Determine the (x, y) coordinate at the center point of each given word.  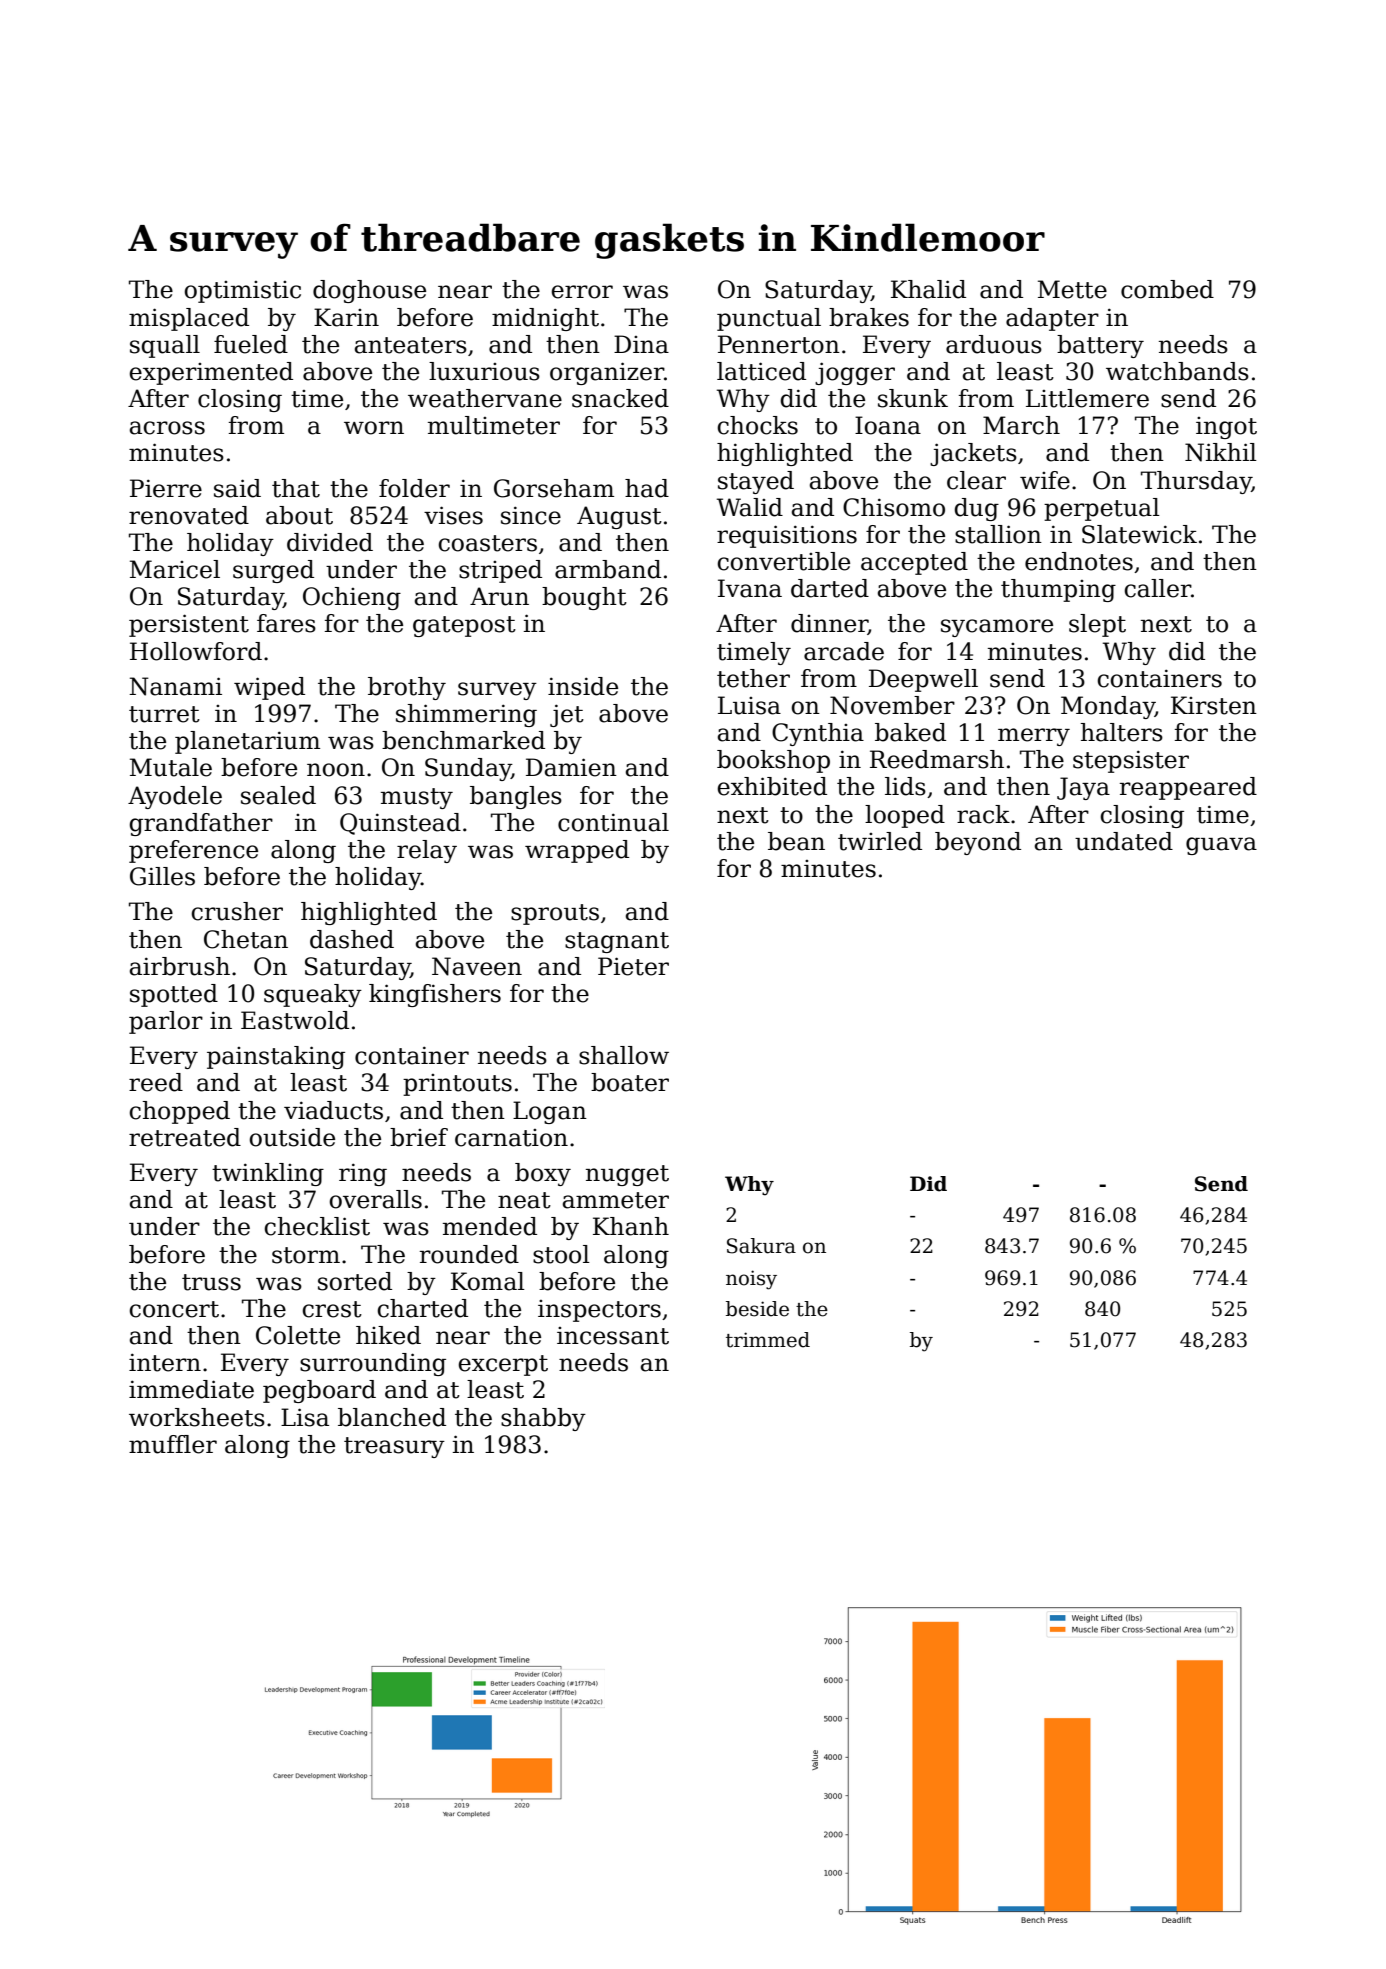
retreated (185, 1137)
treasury (394, 1447)
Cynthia (818, 734)
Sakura (761, 1246)
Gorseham (554, 488)
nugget (627, 1175)
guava (1221, 846)
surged (273, 571)
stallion (998, 534)
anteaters (411, 345)
